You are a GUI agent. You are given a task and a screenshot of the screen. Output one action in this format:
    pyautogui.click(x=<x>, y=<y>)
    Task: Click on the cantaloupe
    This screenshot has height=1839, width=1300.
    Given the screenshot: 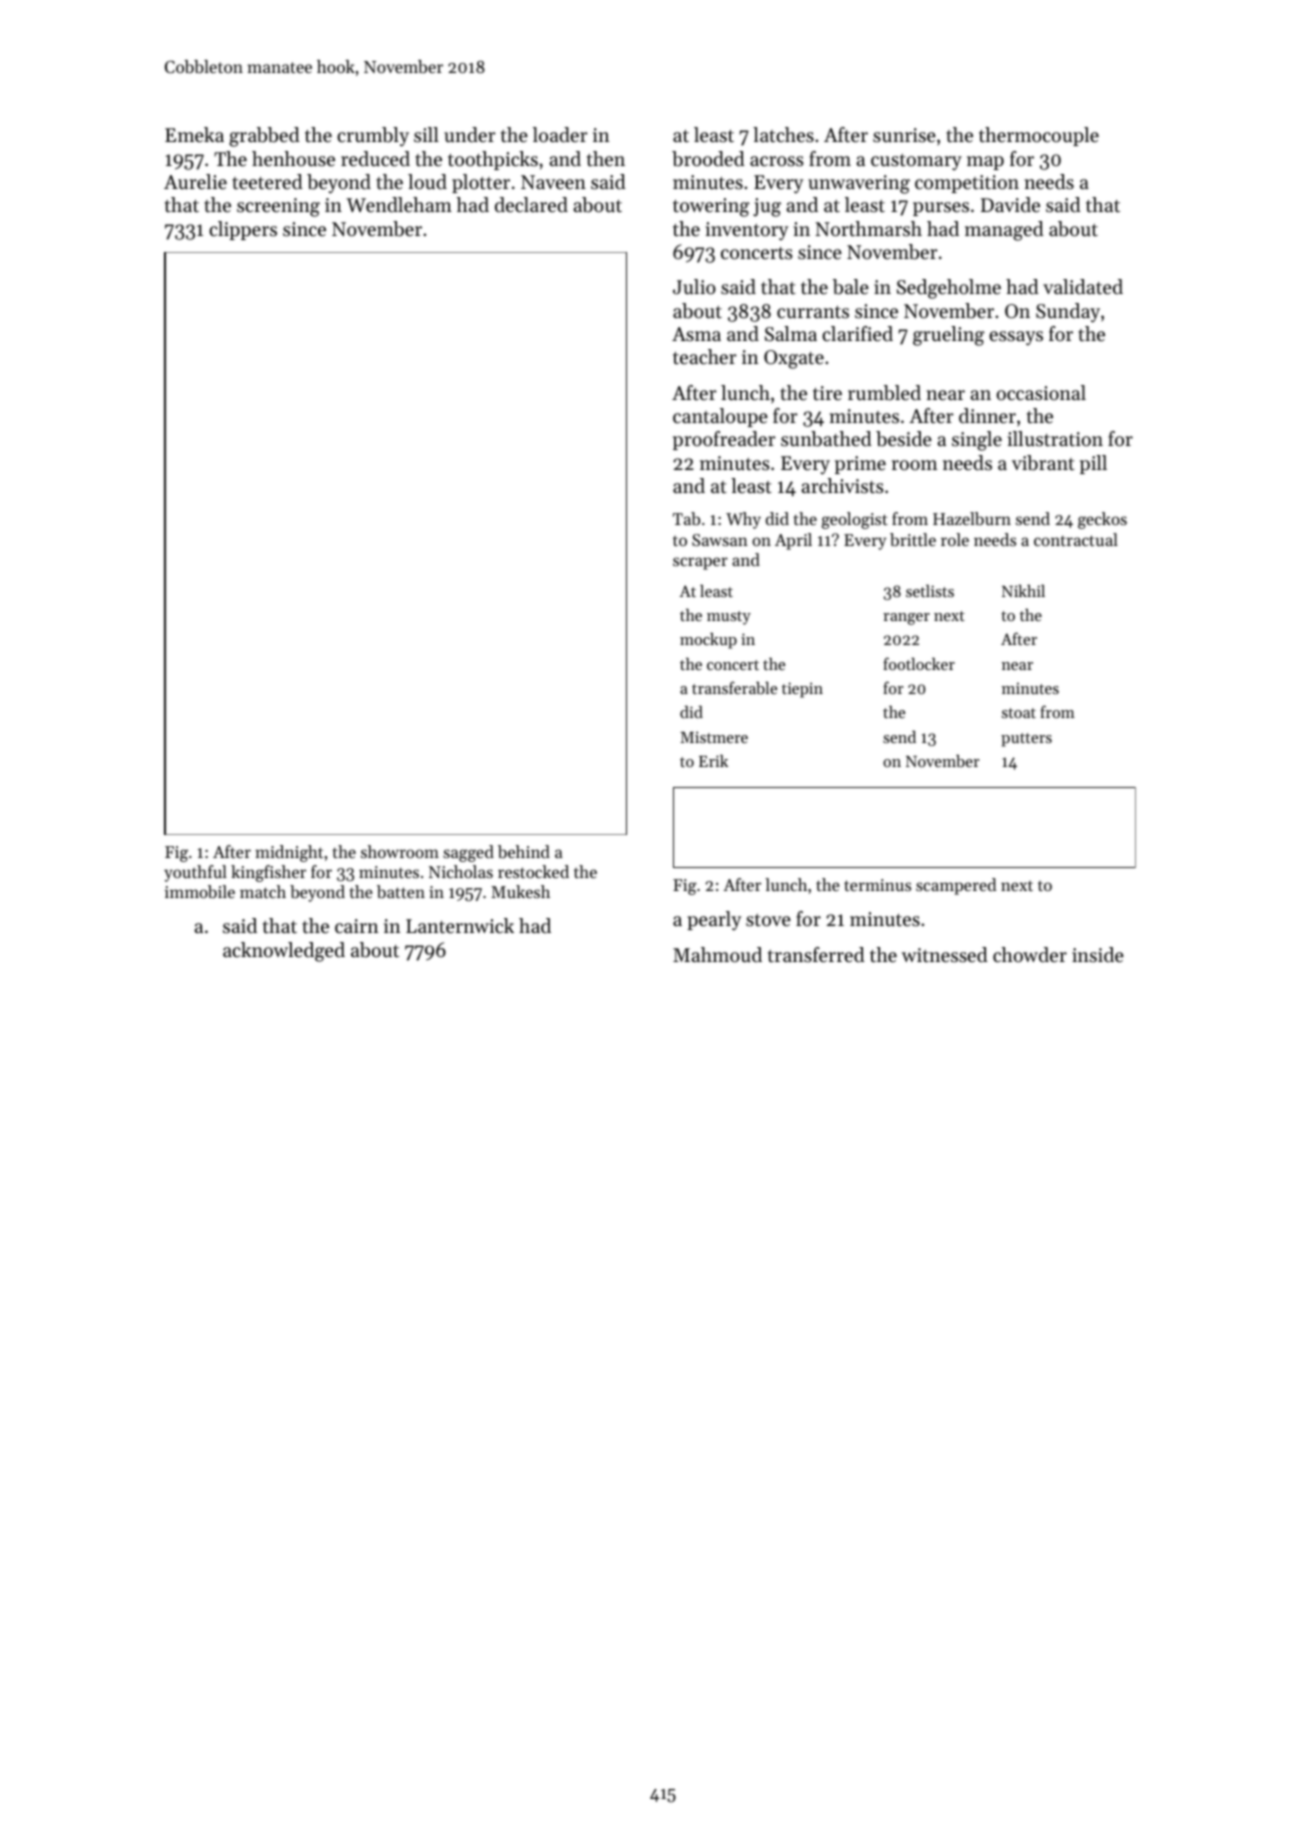 What is the action you would take?
    pyautogui.click(x=720, y=417)
